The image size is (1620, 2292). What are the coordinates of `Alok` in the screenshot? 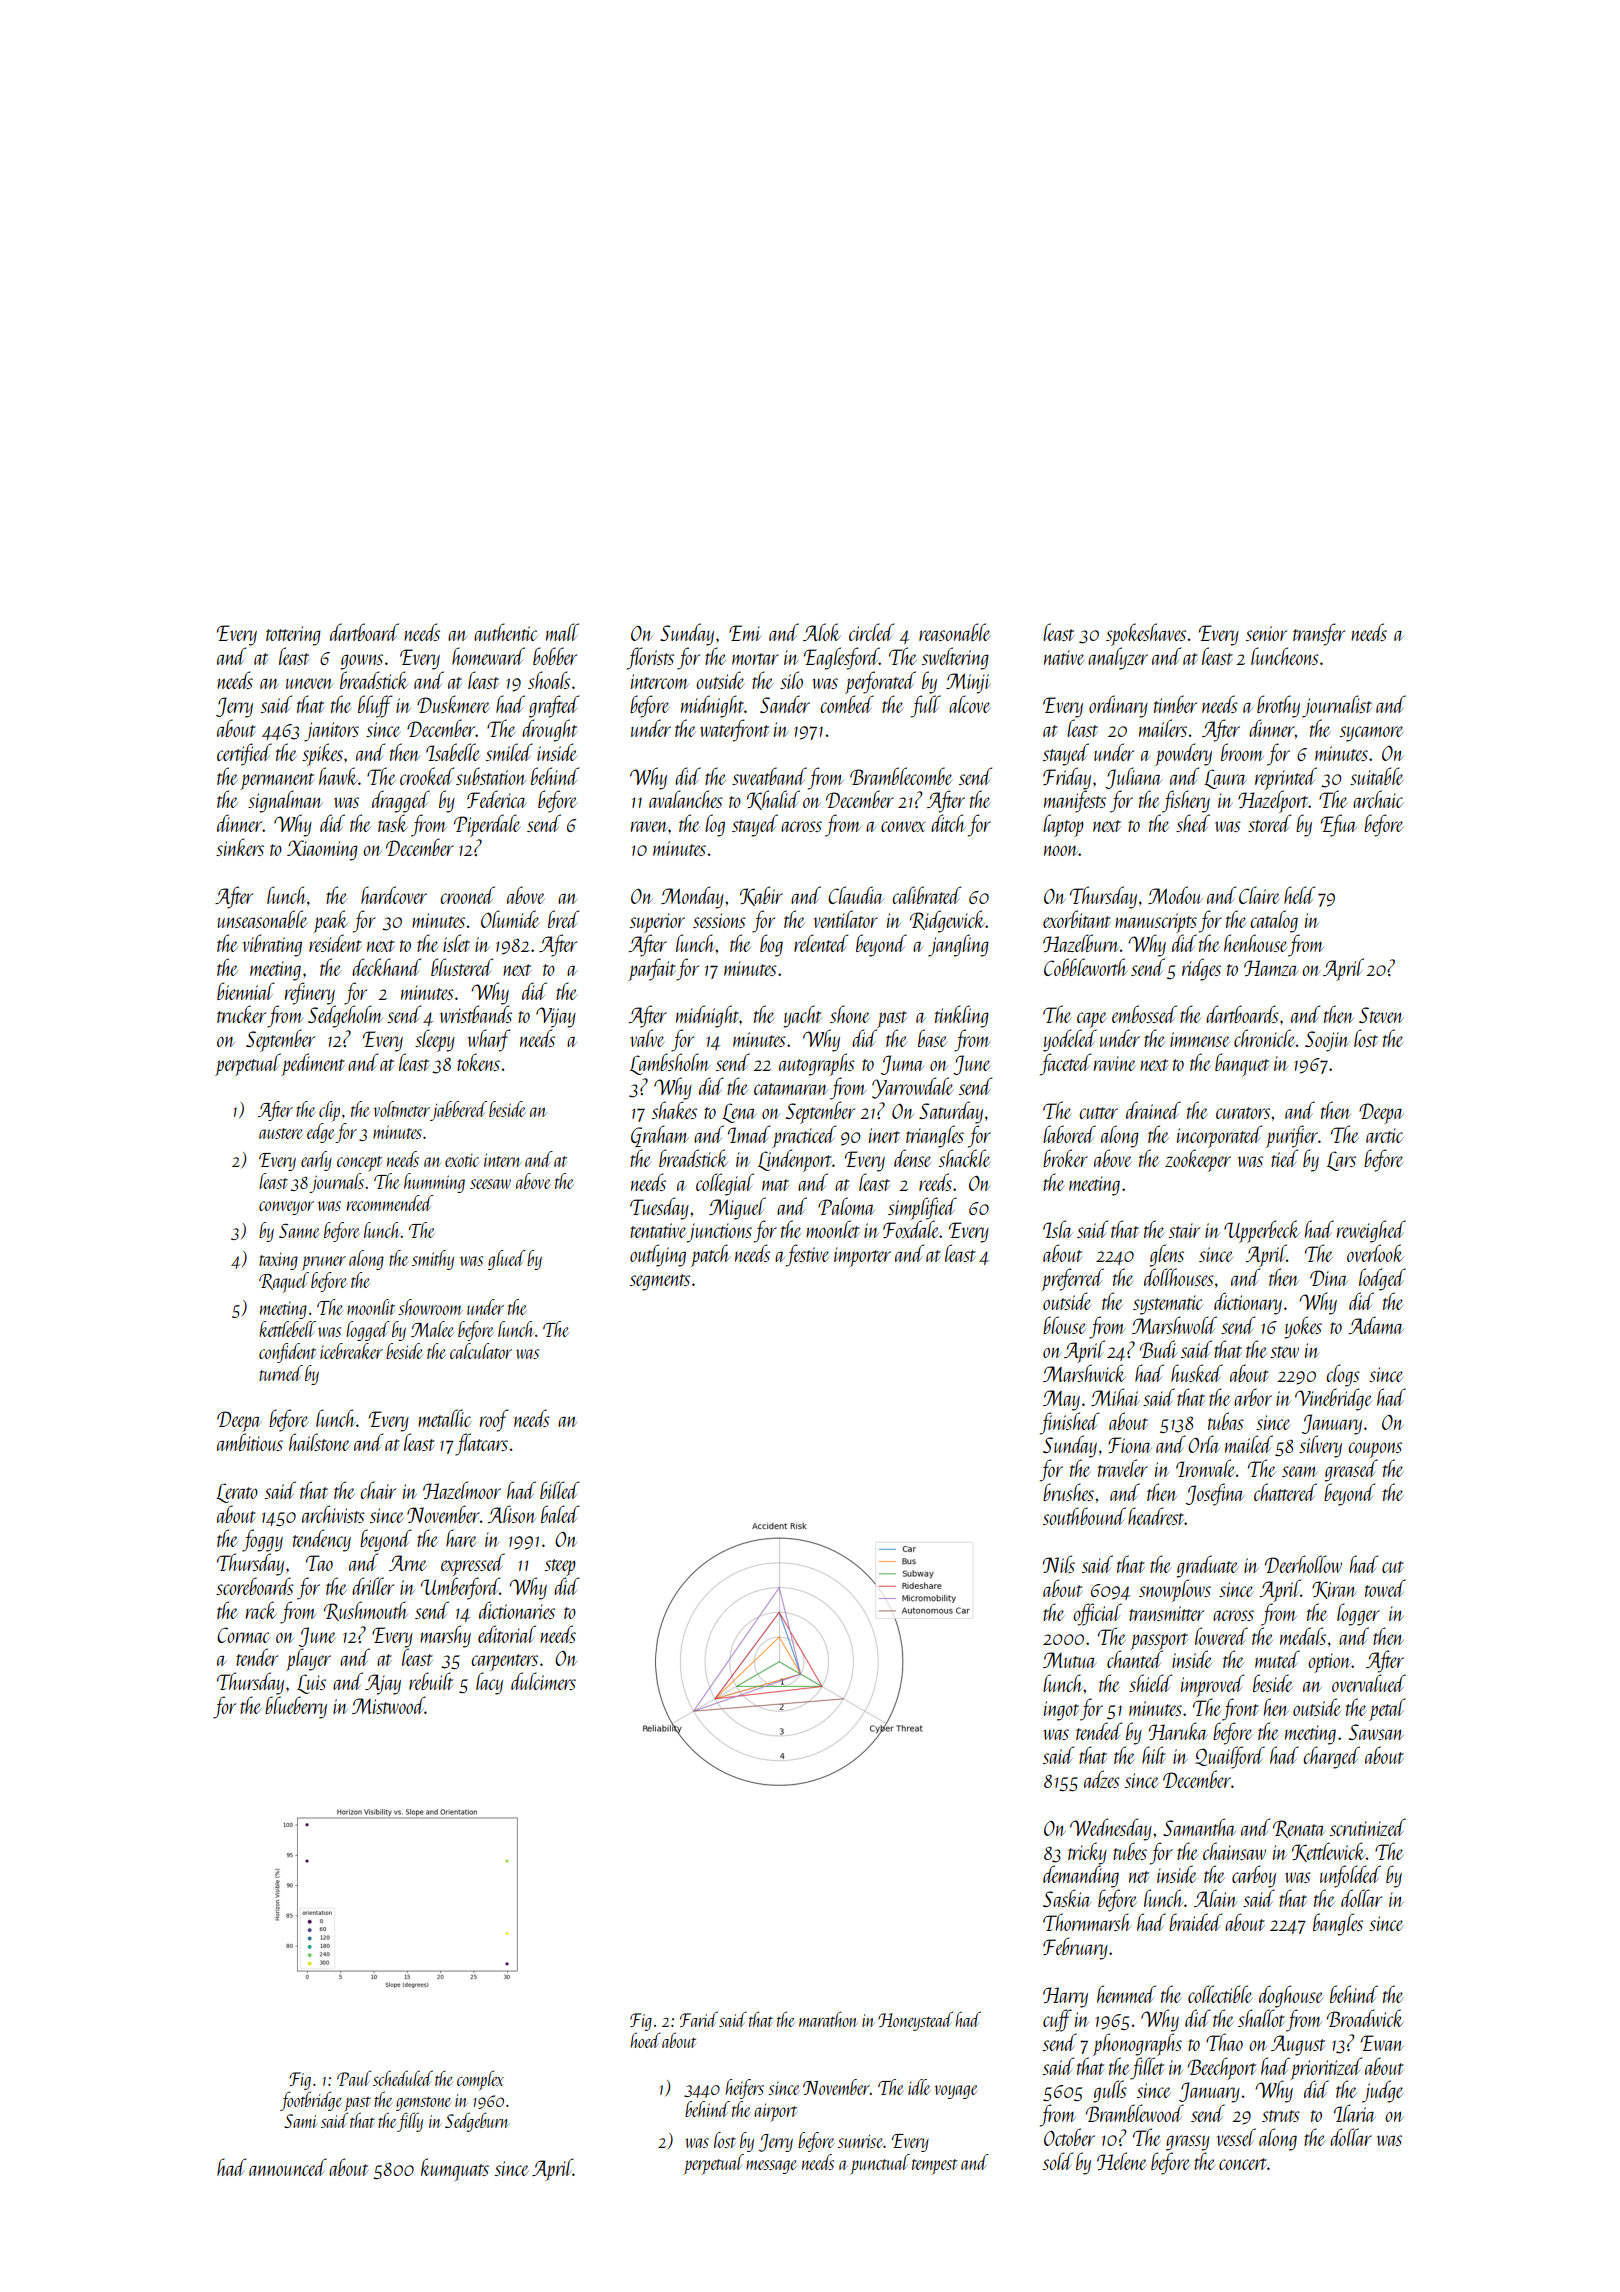 It's located at (822, 632).
